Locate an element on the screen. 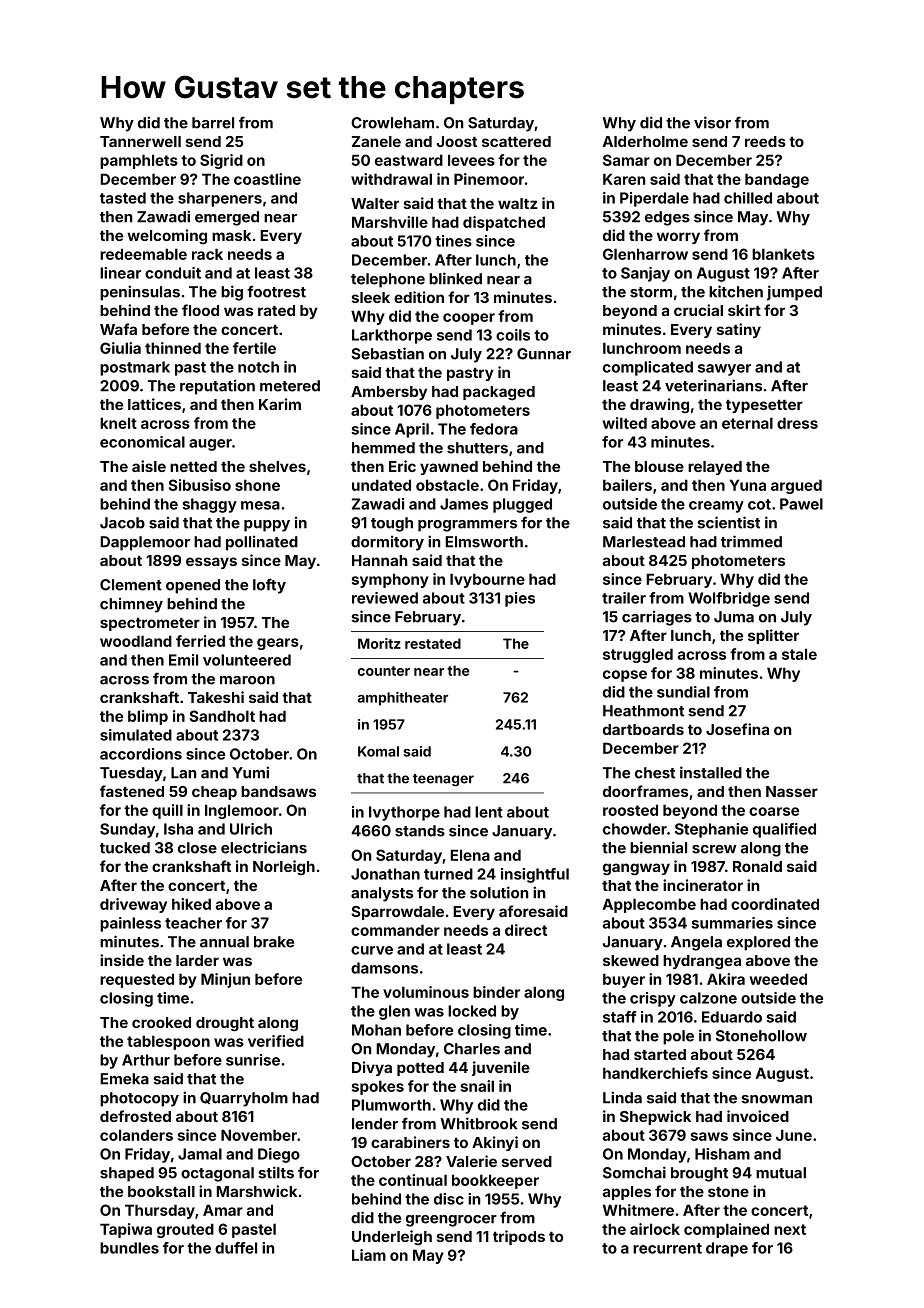  Pawel is located at coordinates (801, 504).
